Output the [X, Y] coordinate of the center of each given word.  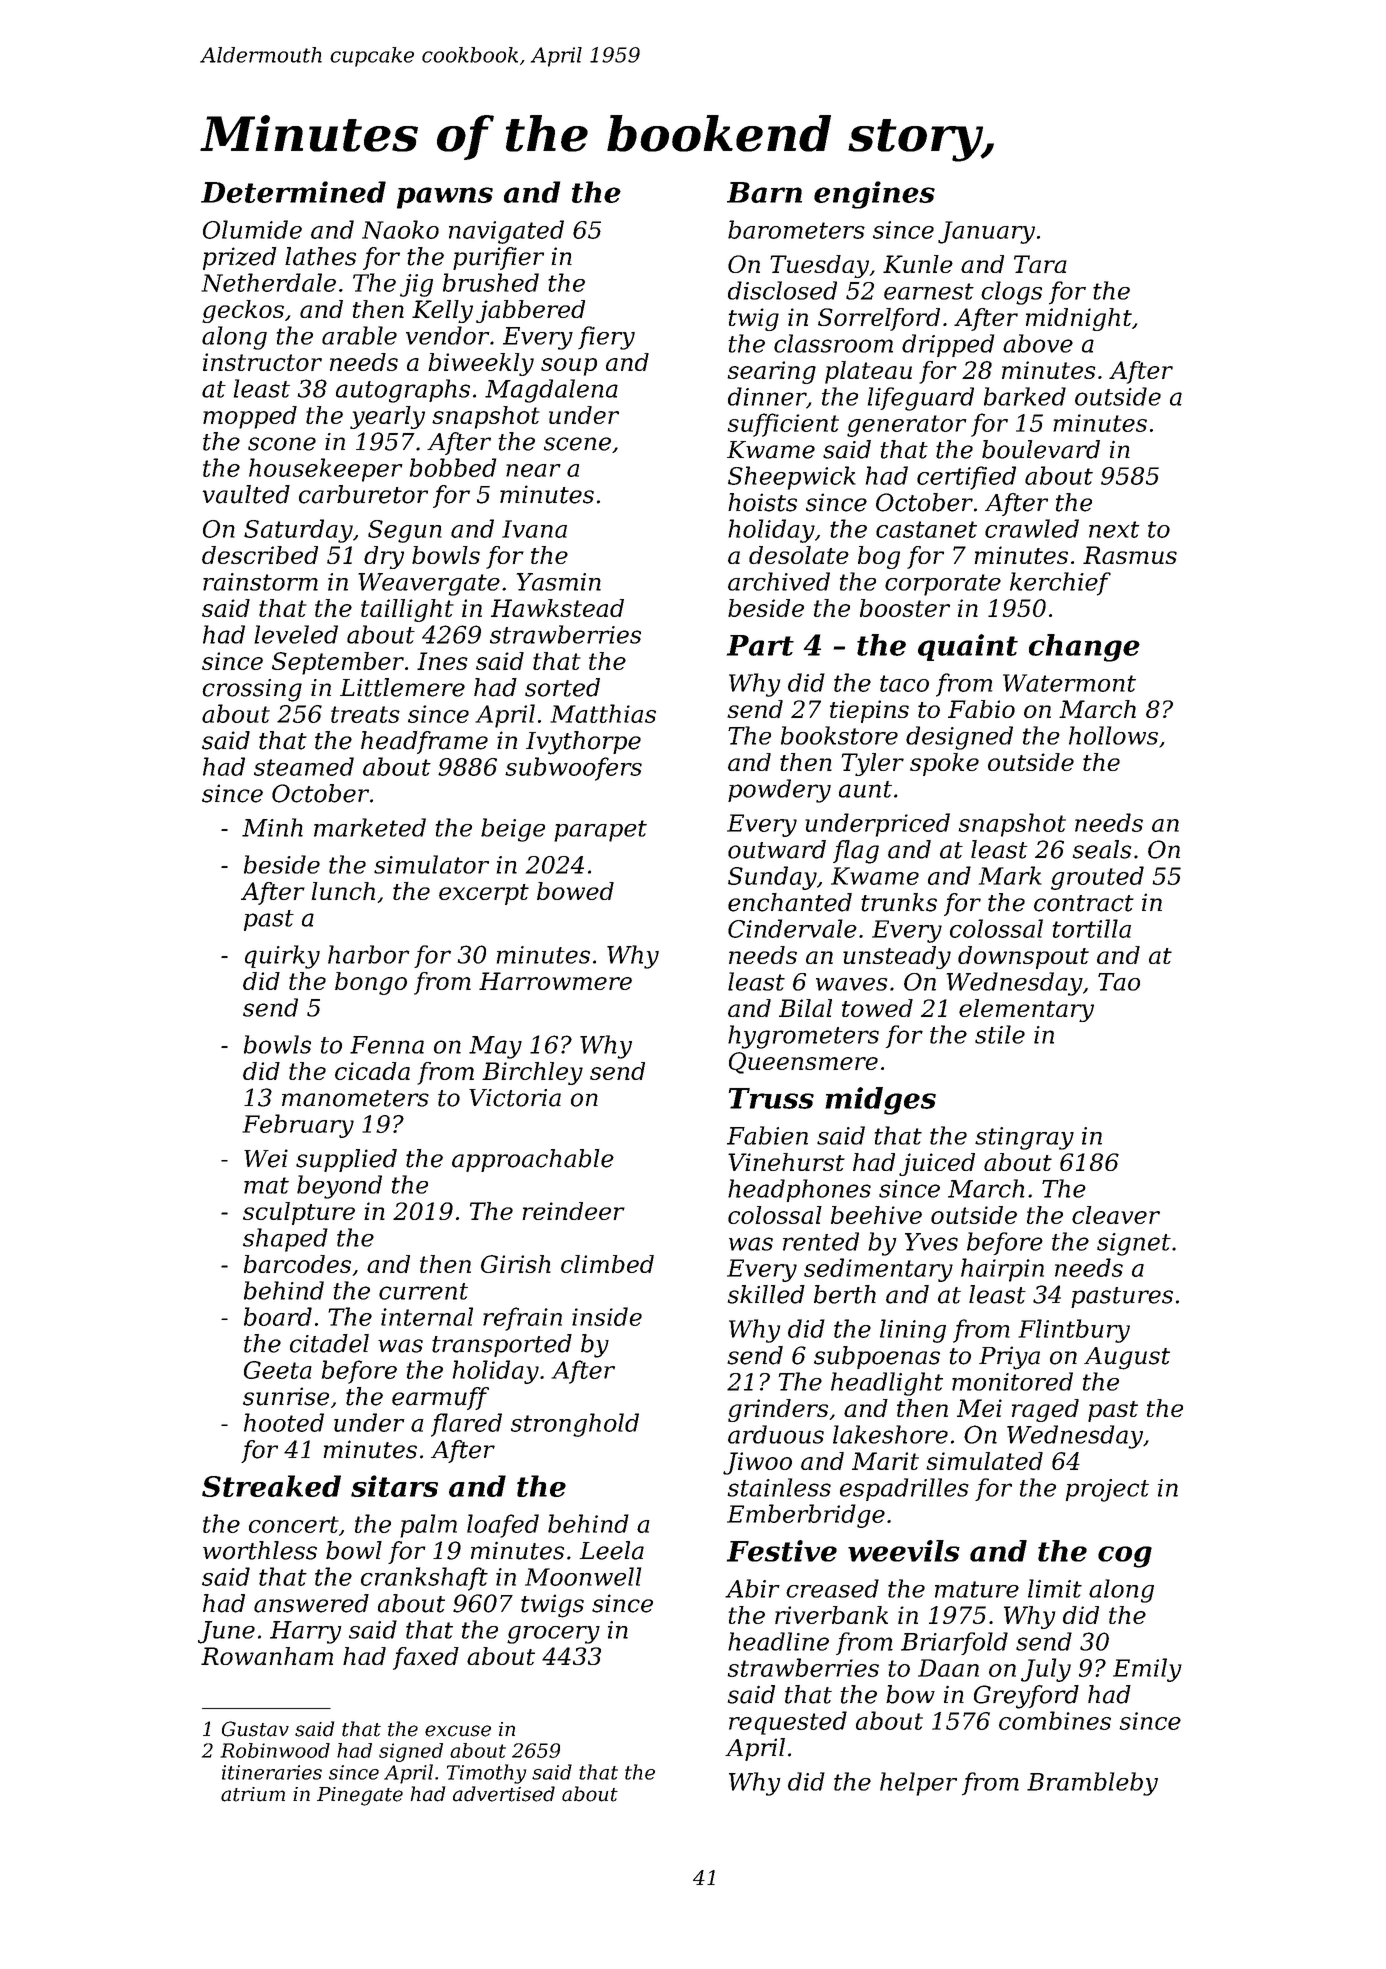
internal [427, 1316]
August [1127, 1358]
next [1114, 529]
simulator [431, 864]
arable [359, 335]
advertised [504, 1794]
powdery [779, 791]
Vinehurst [786, 1162]
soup [569, 367]
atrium [253, 1794]
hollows [1113, 735]
